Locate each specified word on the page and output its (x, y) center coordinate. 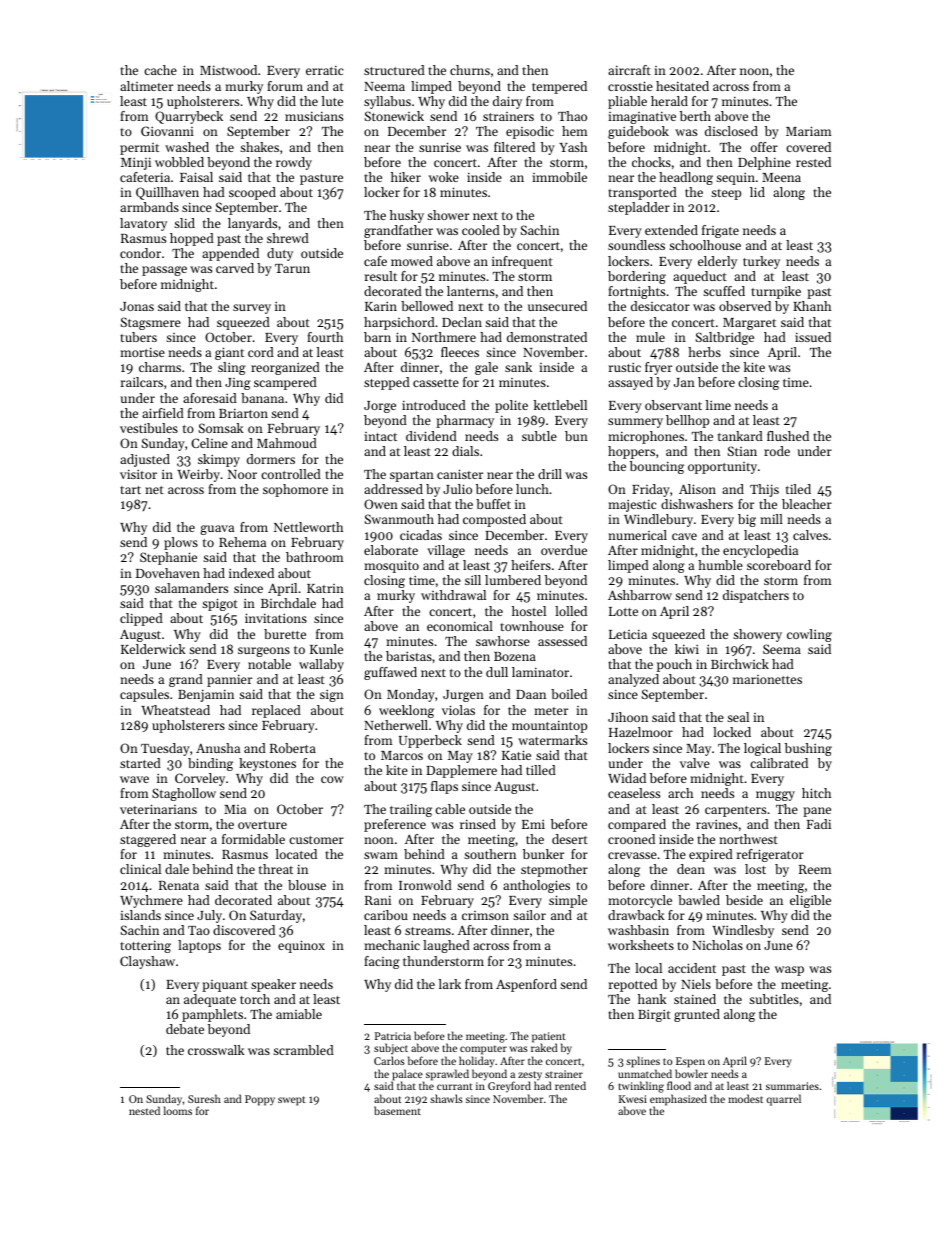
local (648, 968)
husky (407, 216)
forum (285, 86)
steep (726, 194)
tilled (541, 770)
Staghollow (184, 794)
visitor (138, 474)
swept (292, 1101)
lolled (571, 611)
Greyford (509, 1087)
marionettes (767, 679)
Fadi (818, 824)
